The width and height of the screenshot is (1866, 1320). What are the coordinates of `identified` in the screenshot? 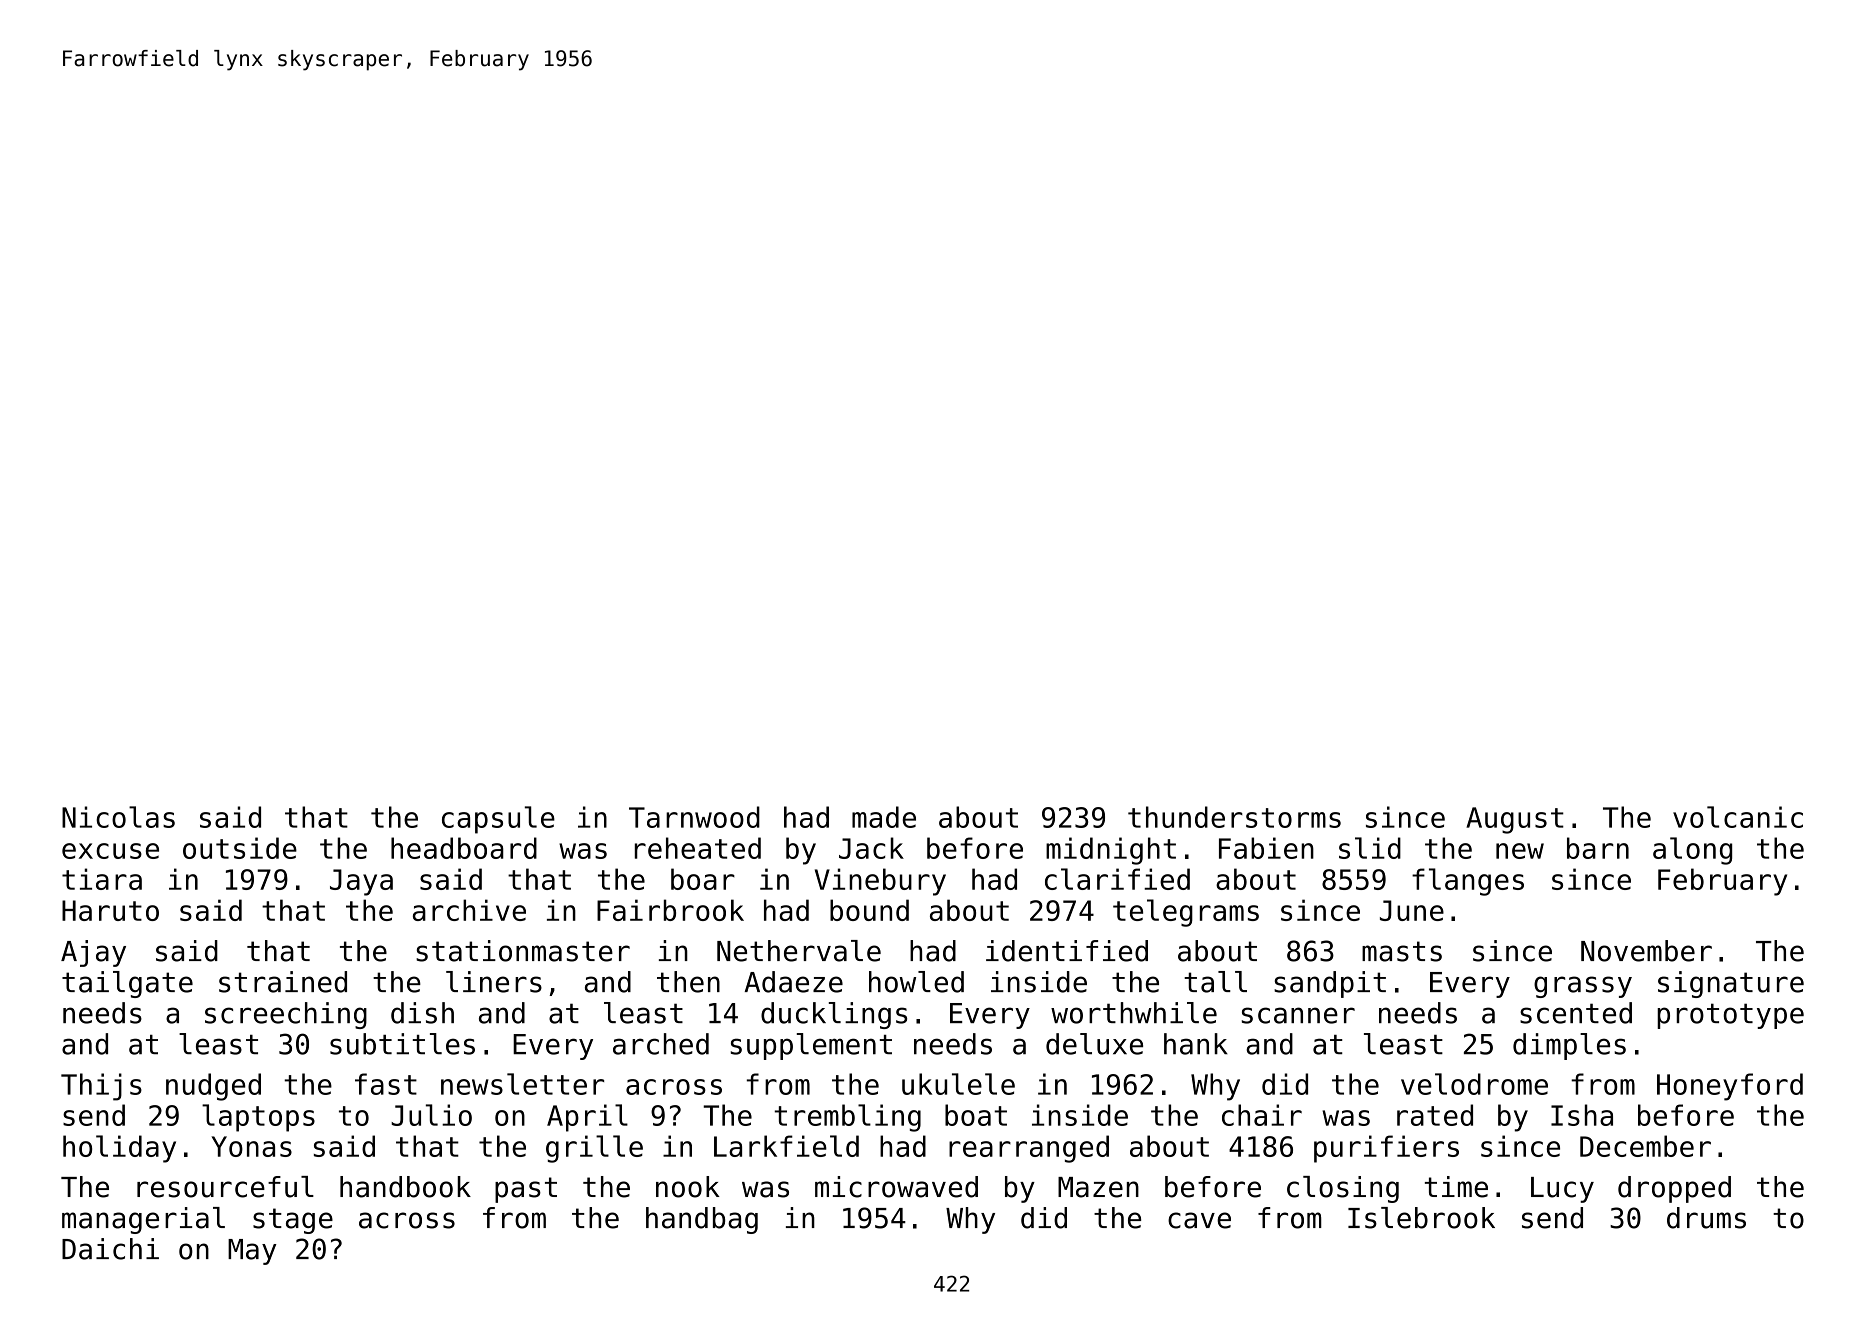 It's located at (1067, 951).
